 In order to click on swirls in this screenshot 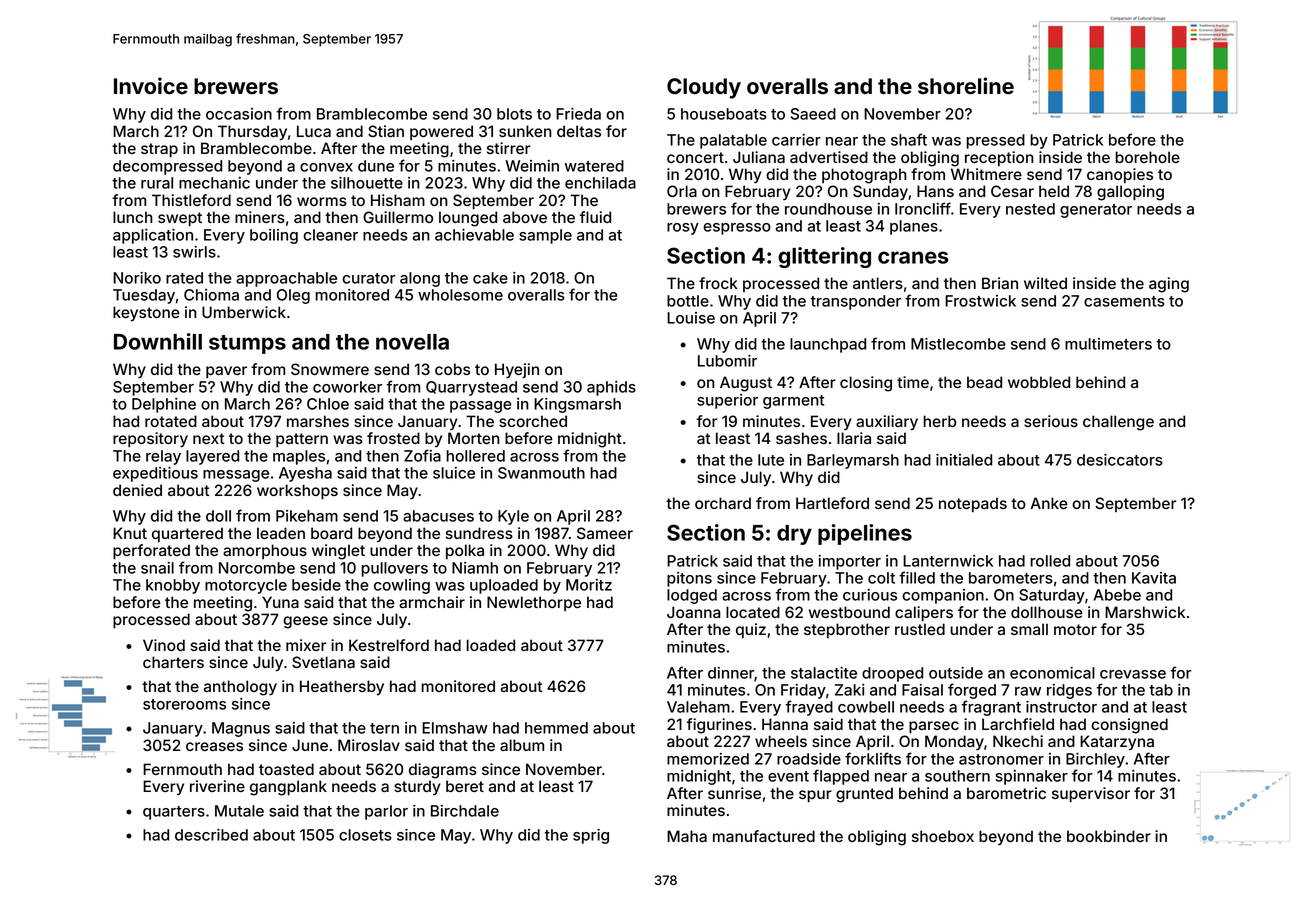, I will do `click(194, 252)`.
